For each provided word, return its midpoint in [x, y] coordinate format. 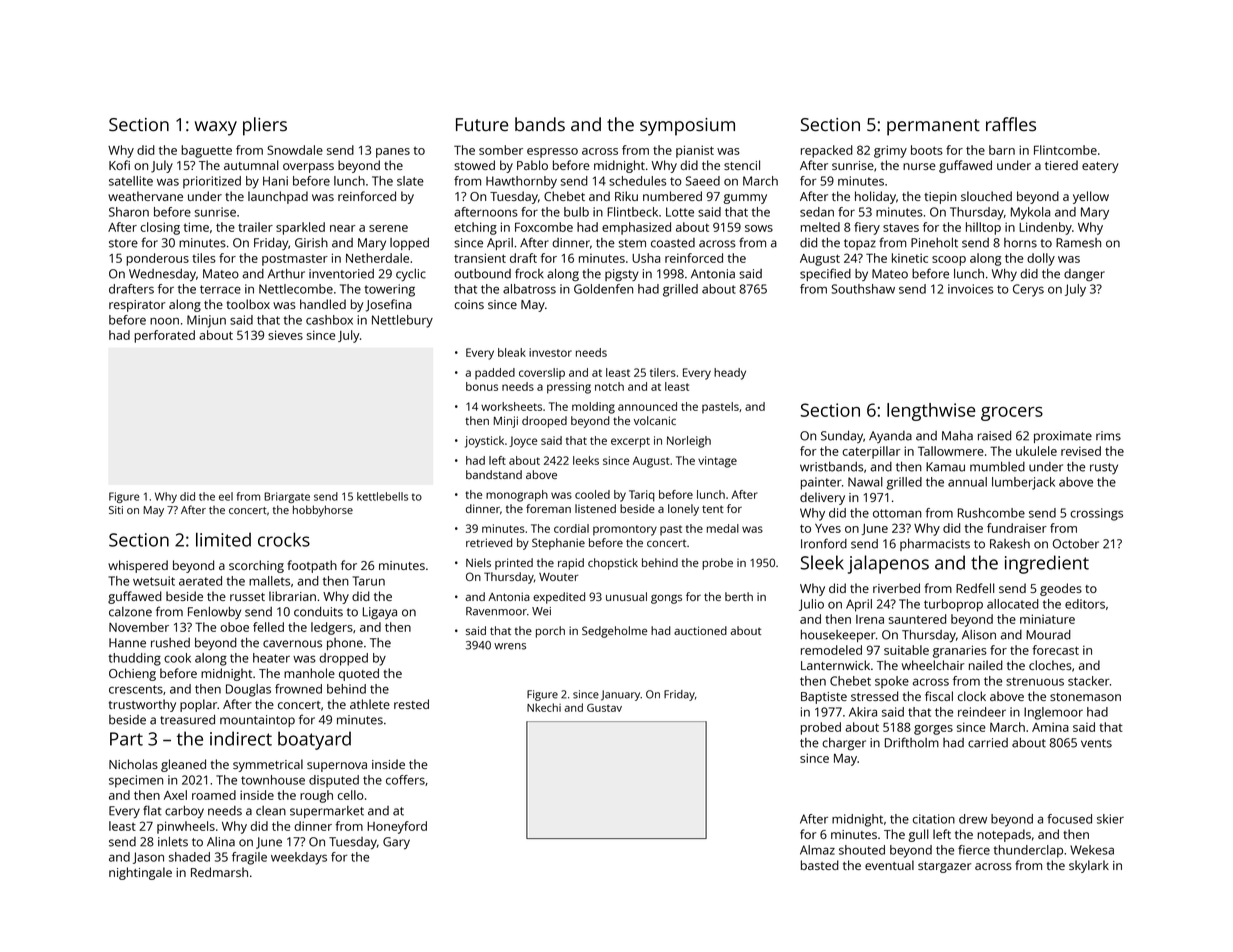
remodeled [831, 650]
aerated [200, 581]
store [123, 243]
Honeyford [397, 827]
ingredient [1047, 564]
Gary [396, 843]
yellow [1091, 197]
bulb [576, 212]
